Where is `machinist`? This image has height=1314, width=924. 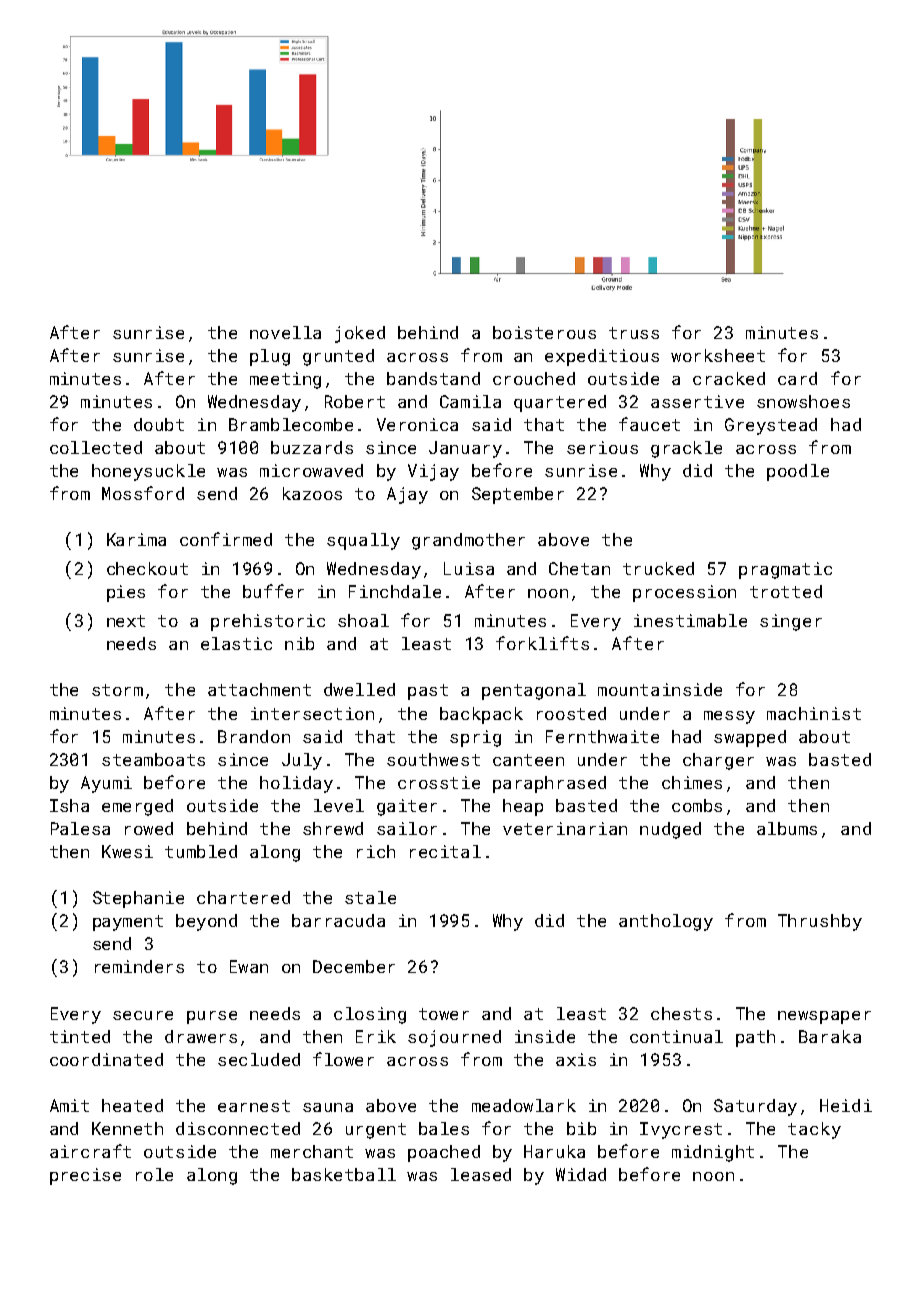
machinist is located at coordinates (814, 713).
